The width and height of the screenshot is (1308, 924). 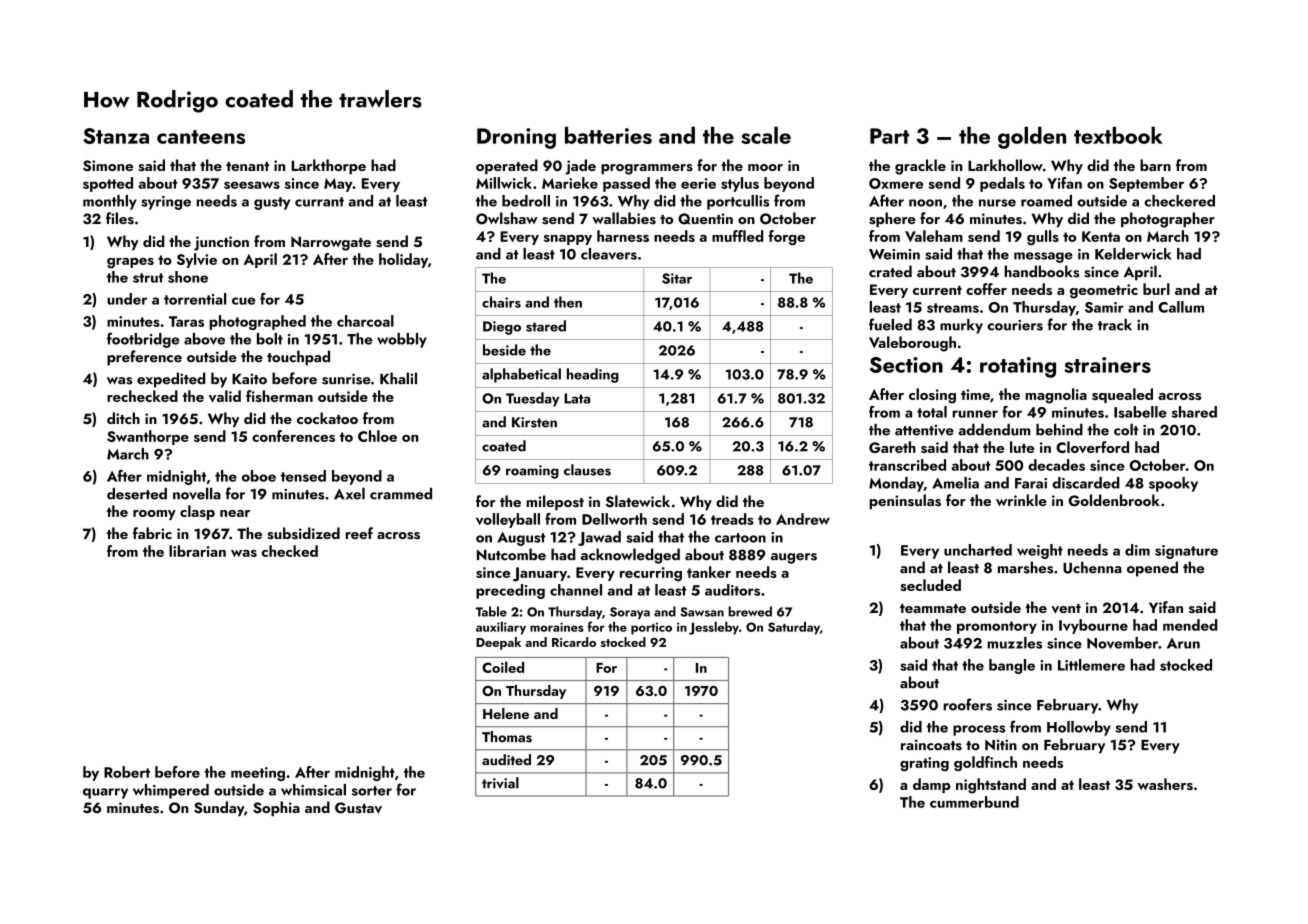 What do you see at coordinates (171, 380) in the screenshot?
I see `expedited` at bounding box center [171, 380].
